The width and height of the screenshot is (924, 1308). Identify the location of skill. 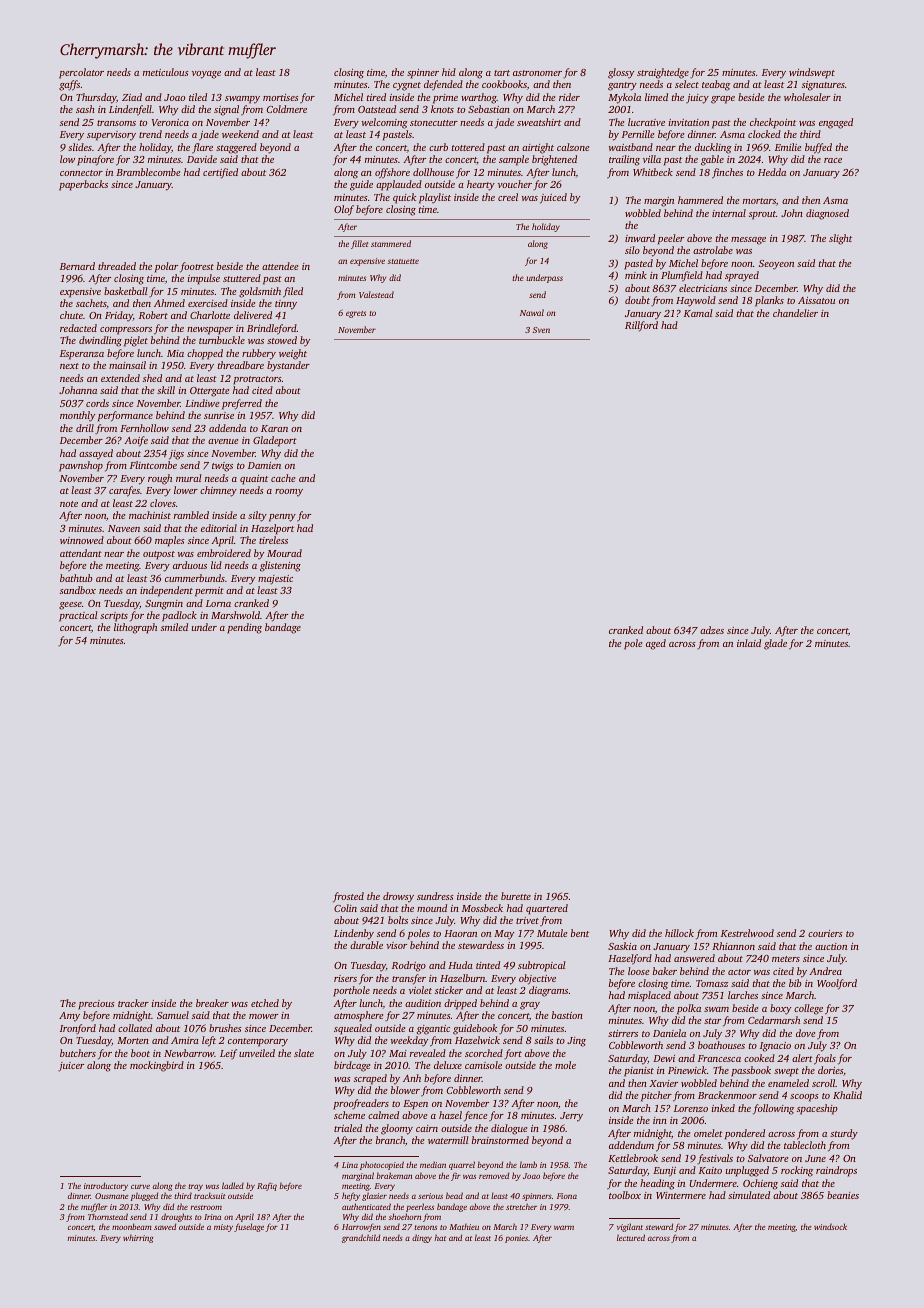
(166, 390).
